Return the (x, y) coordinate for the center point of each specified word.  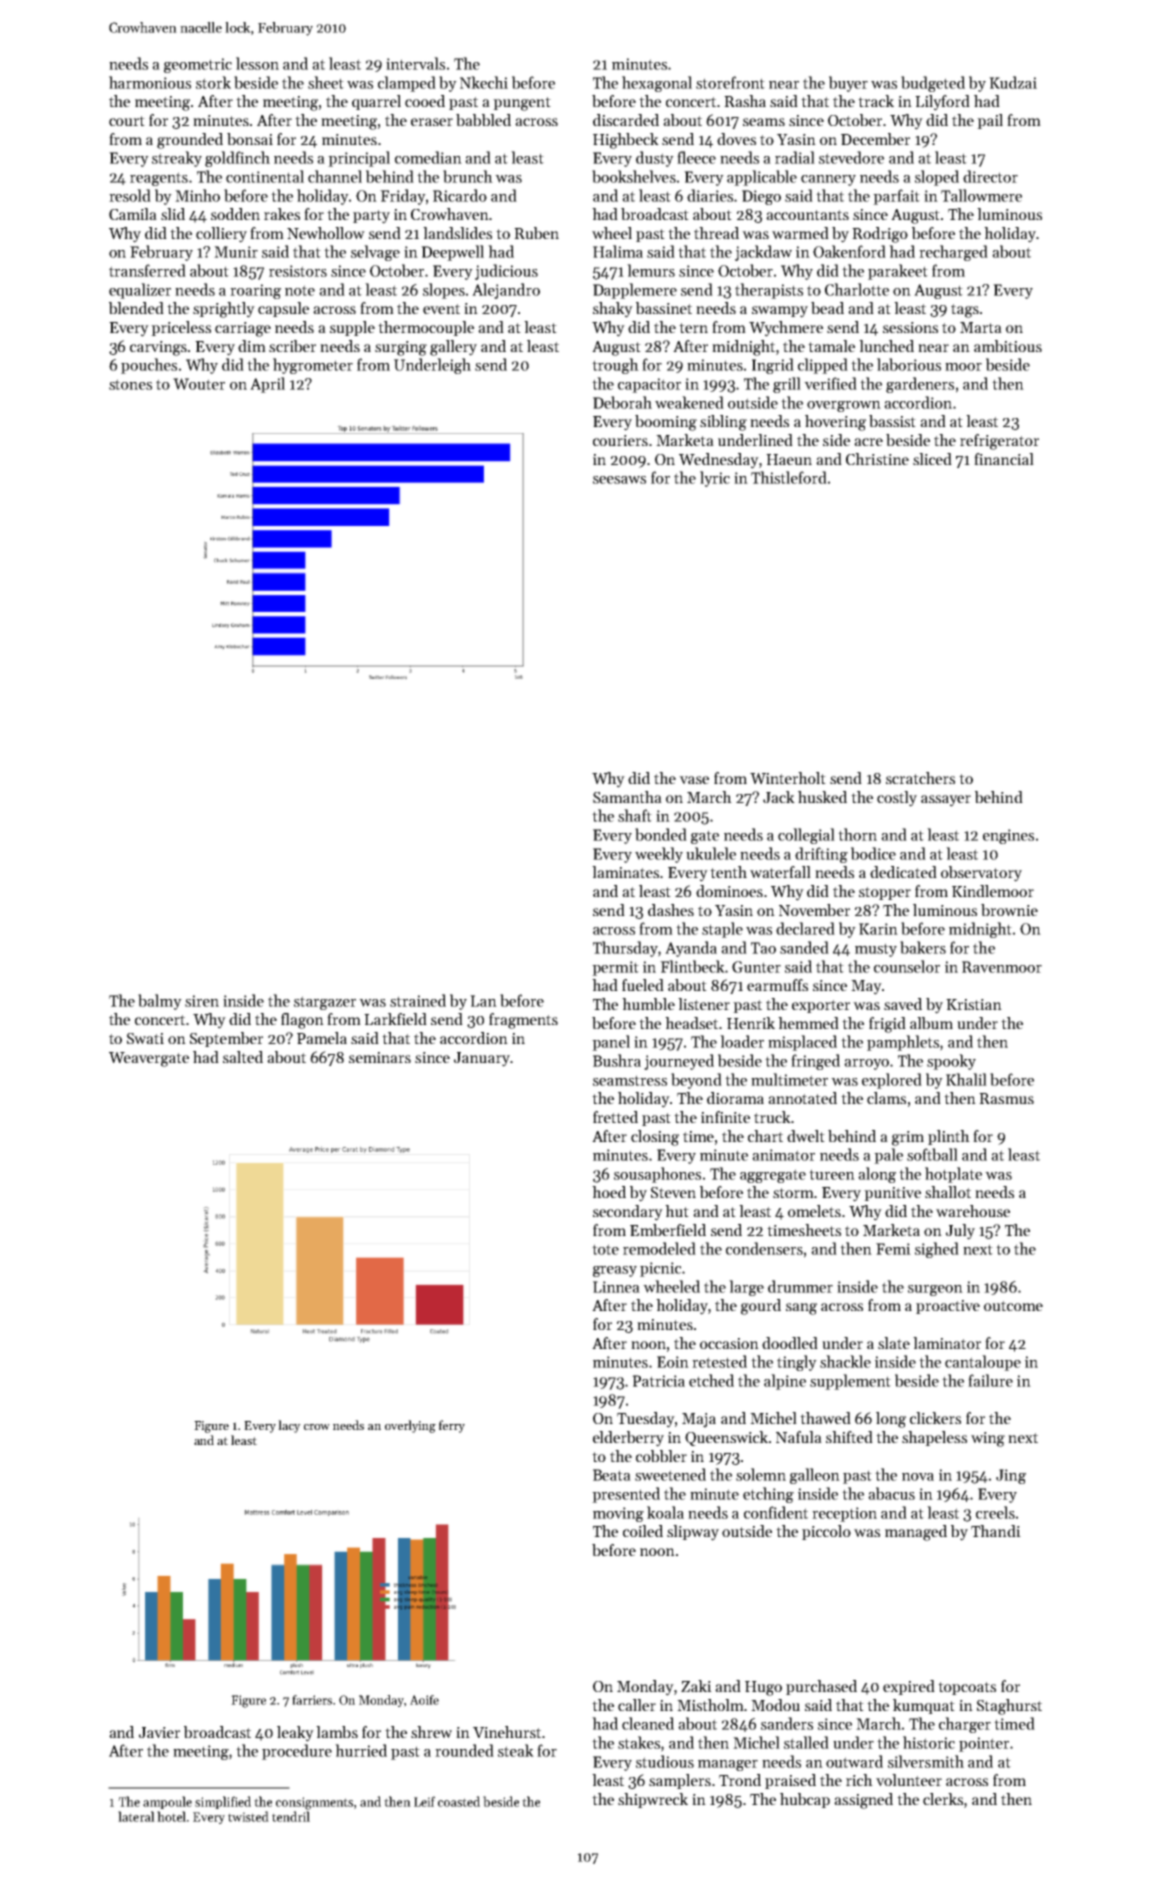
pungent (522, 104)
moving (618, 1514)
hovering (835, 423)
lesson (257, 63)
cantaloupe (983, 1363)
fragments (523, 1021)
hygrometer (313, 366)
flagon (302, 1021)
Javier (159, 1732)
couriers (620, 440)
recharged (953, 253)
